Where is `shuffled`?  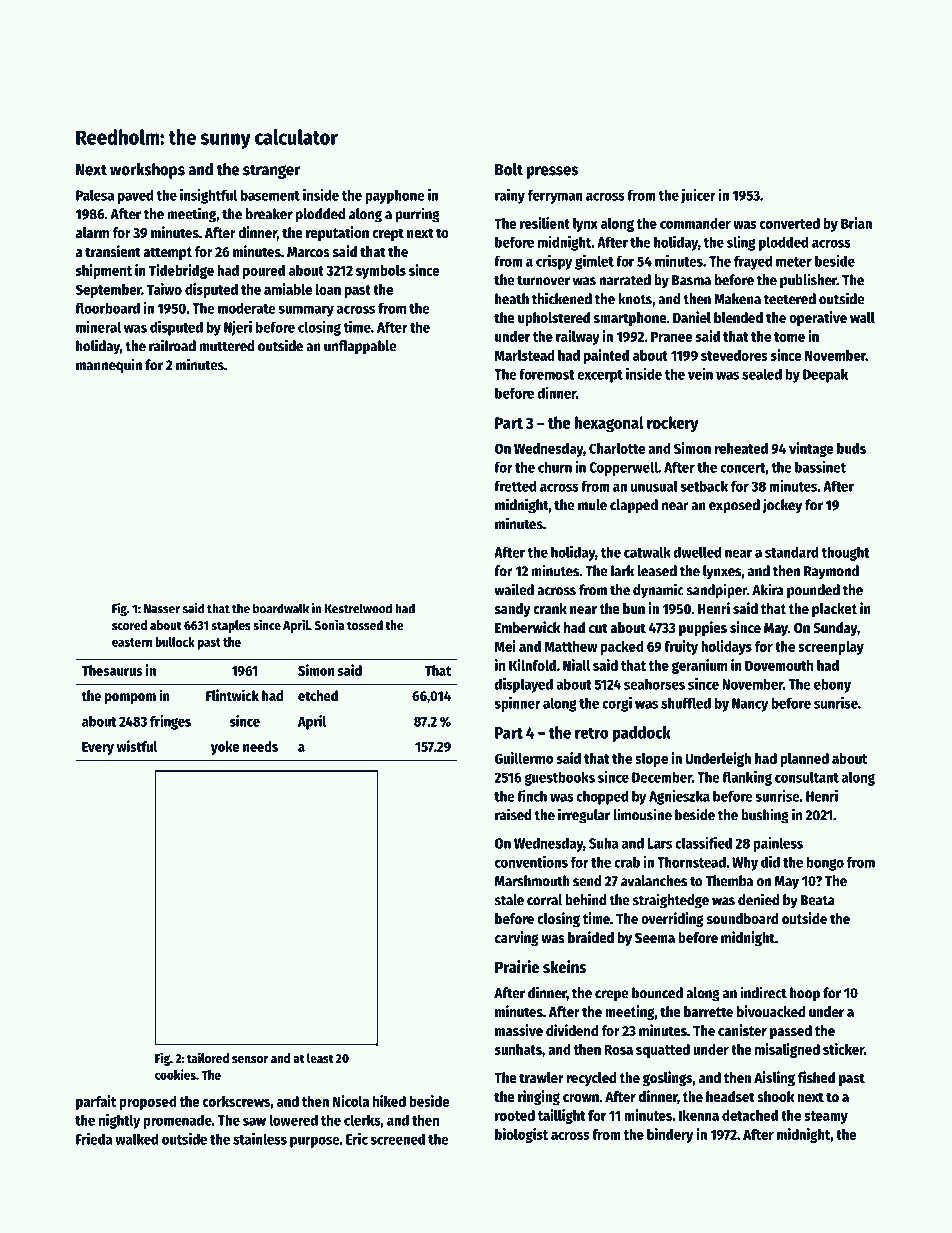
shuffled is located at coordinates (686, 703).
